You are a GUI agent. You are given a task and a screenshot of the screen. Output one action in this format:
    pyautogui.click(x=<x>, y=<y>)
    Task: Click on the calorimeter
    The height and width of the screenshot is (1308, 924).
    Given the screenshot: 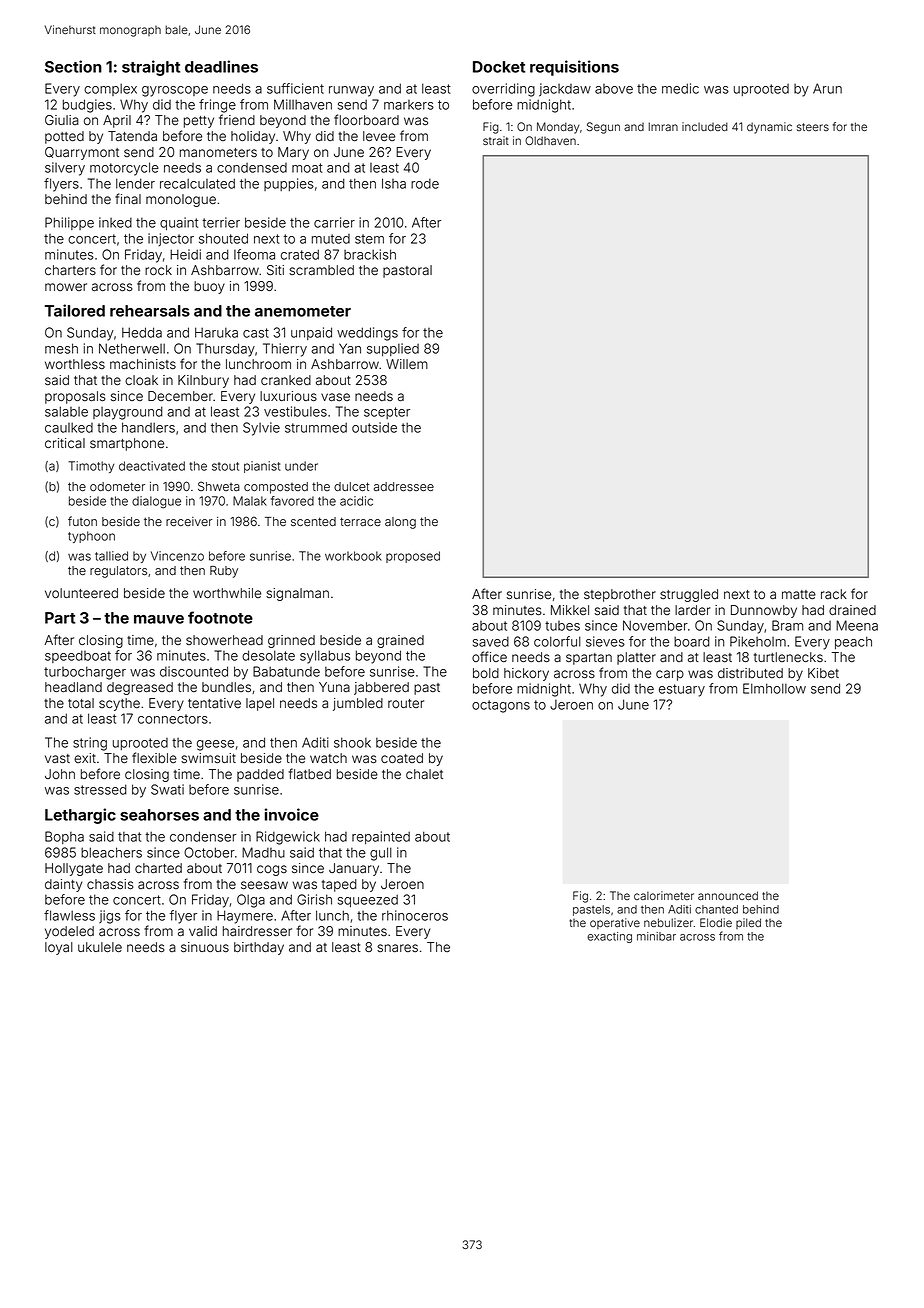 What is the action you would take?
    pyautogui.click(x=664, y=895)
